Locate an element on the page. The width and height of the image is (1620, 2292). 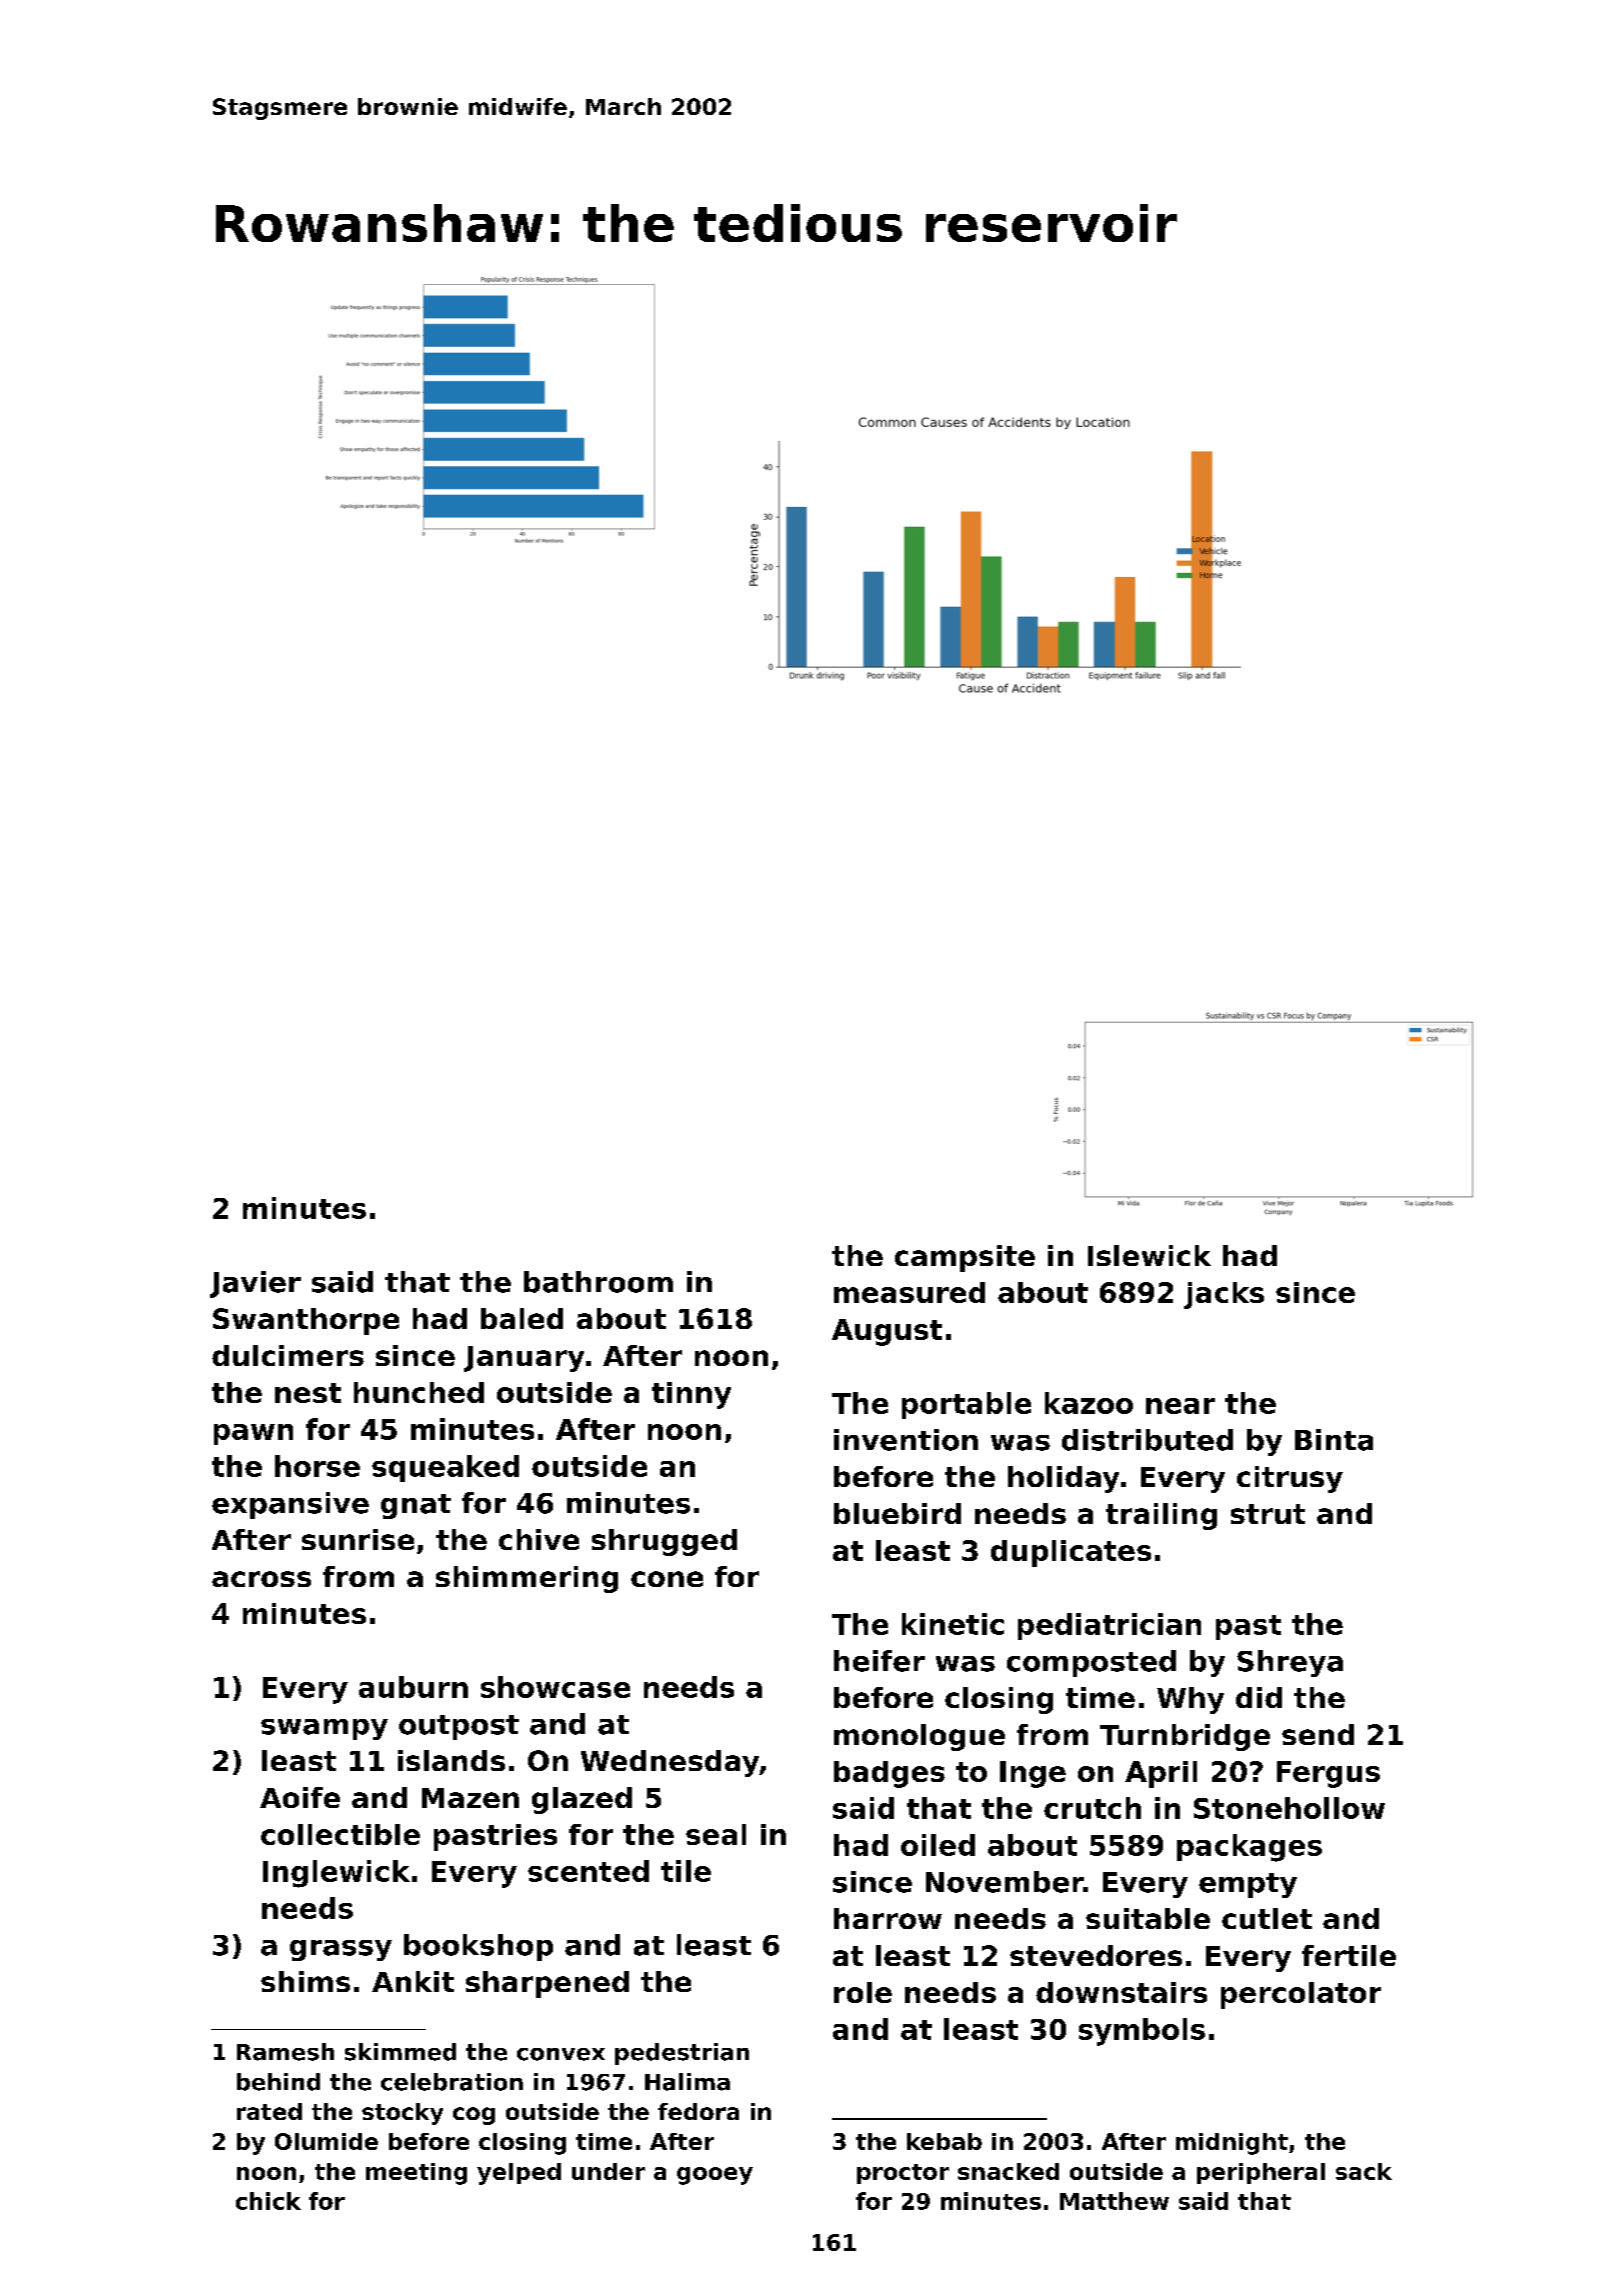
bathroom is located at coordinates (598, 1282).
